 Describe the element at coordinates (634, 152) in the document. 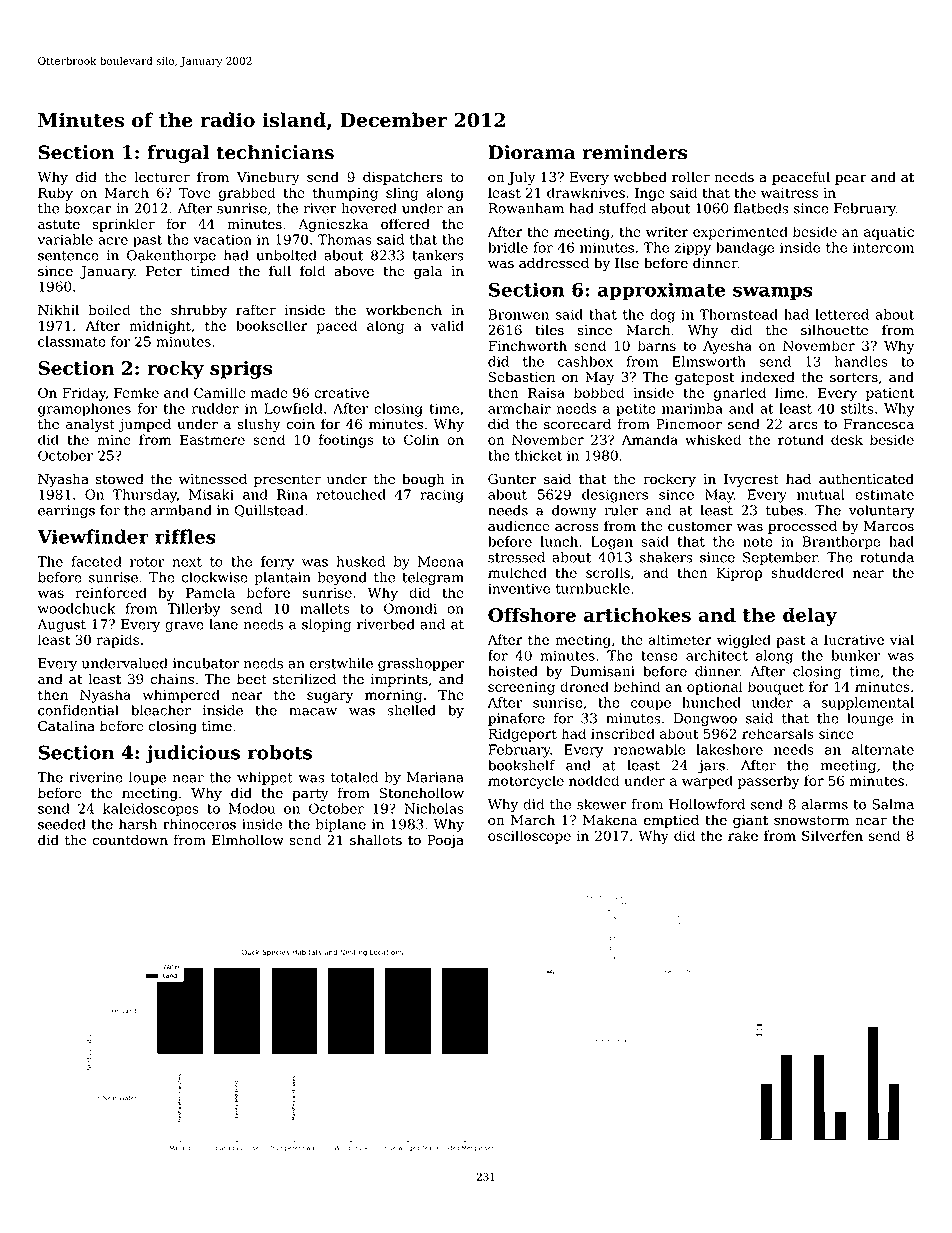

I see `reminders` at that location.
